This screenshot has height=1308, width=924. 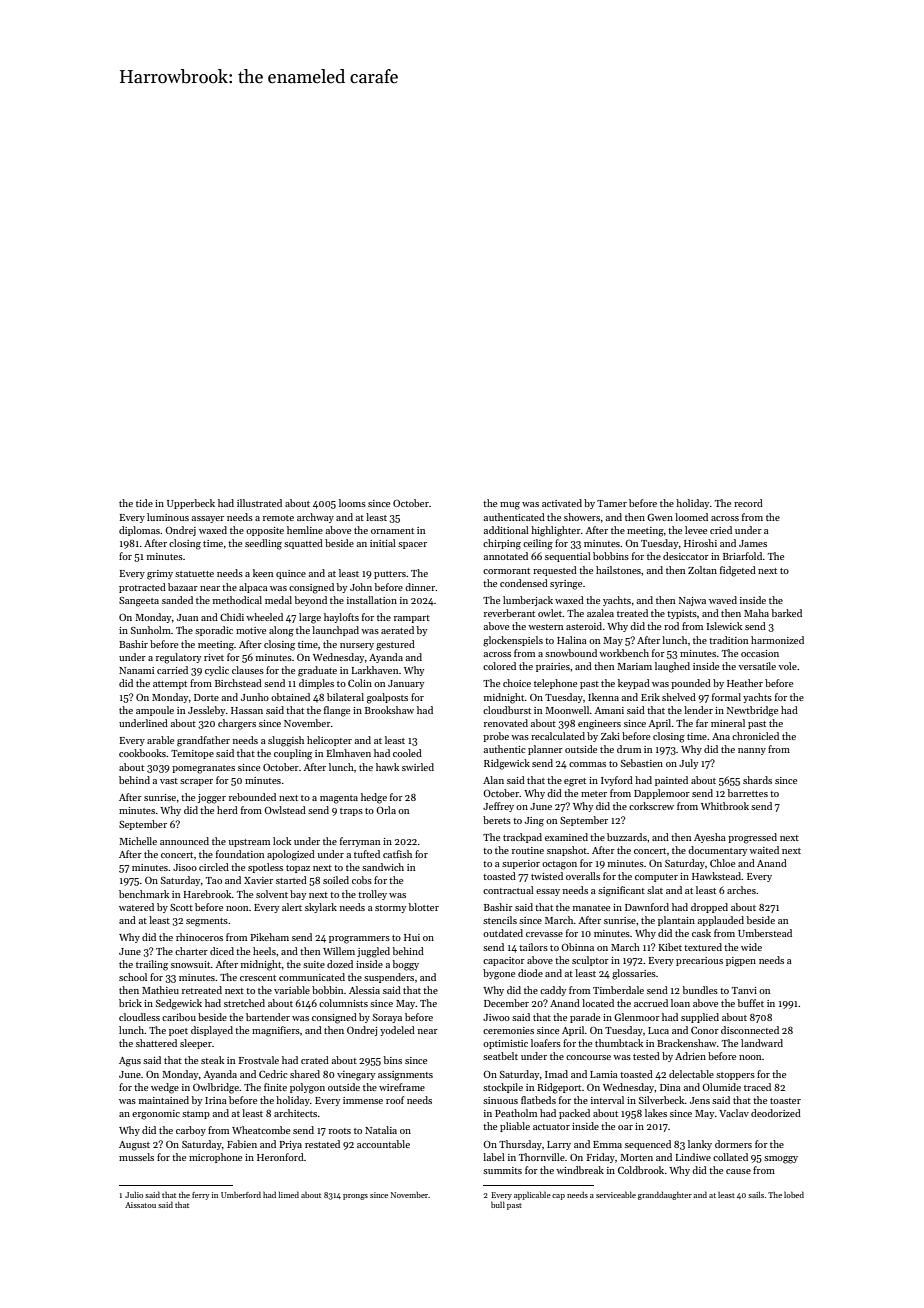 What do you see at coordinates (742, 556) in the screenshot?
I see `Briarfold` at bounding box center [742, 556].
